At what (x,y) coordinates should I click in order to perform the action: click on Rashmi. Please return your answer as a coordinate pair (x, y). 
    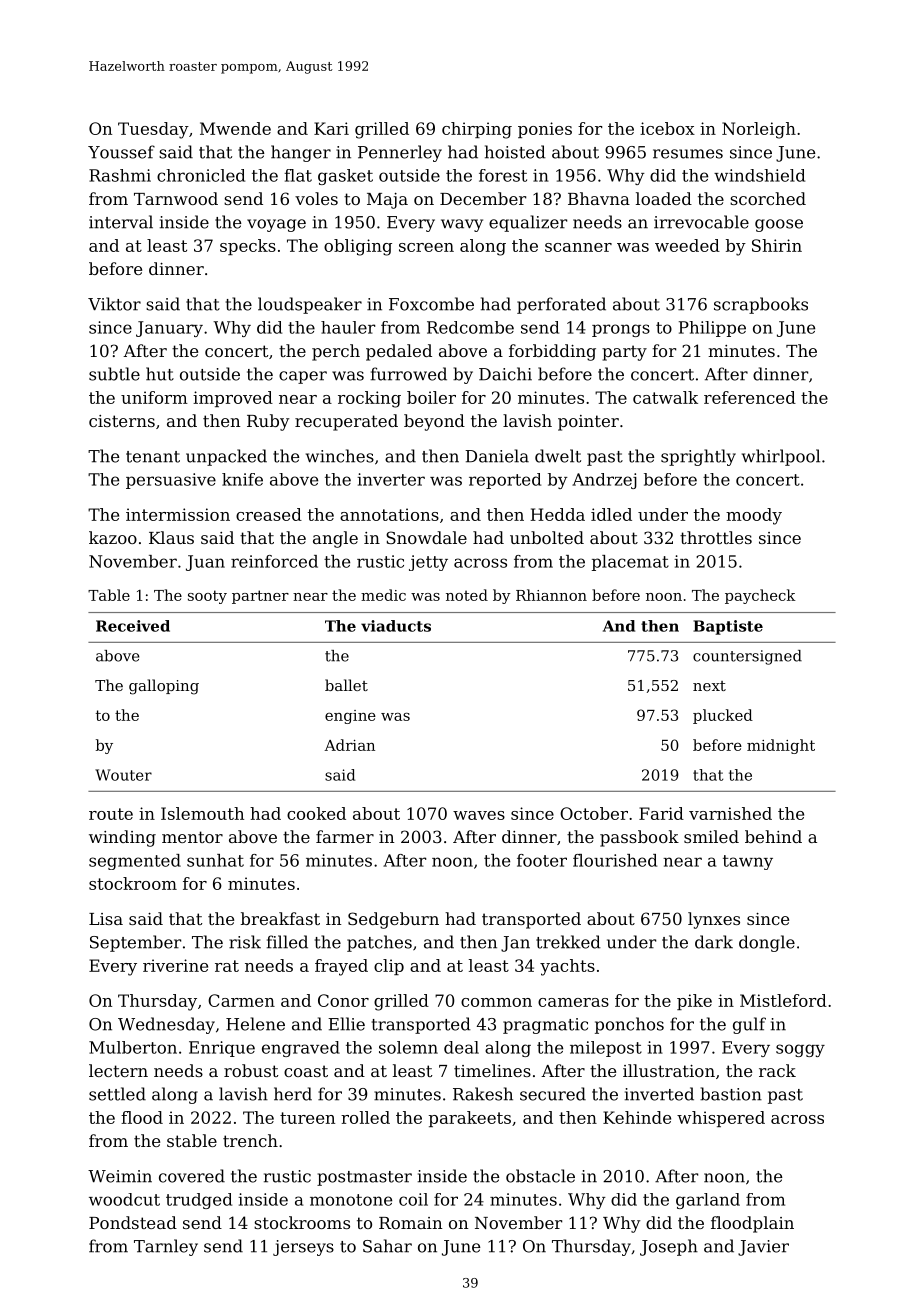
    Looking at the image, I should click on (120, 175).
